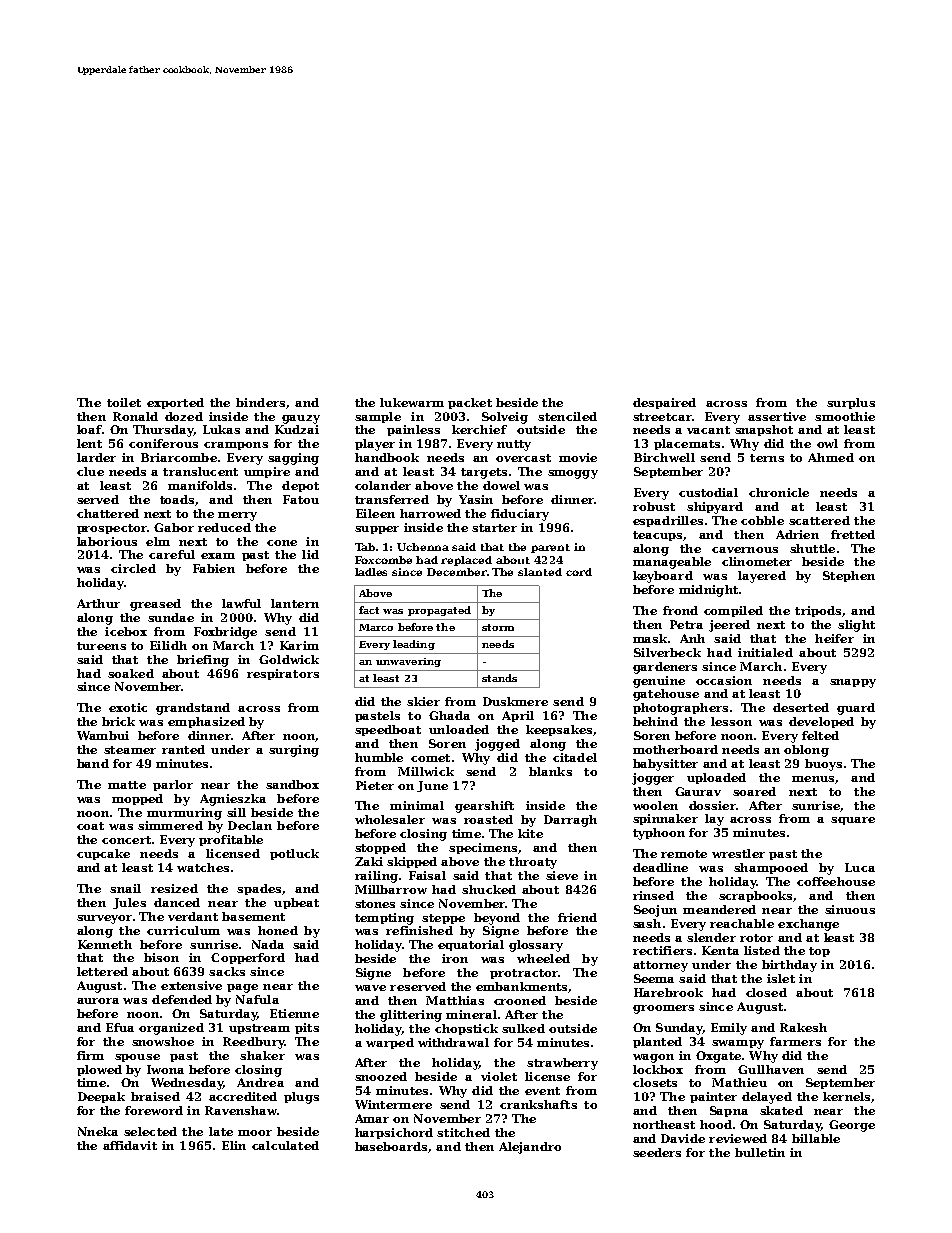  What do you see at coordinates (771, 1069) in the screenshot?
I see `Gullhaven` at bounding box center [771, 1069].
